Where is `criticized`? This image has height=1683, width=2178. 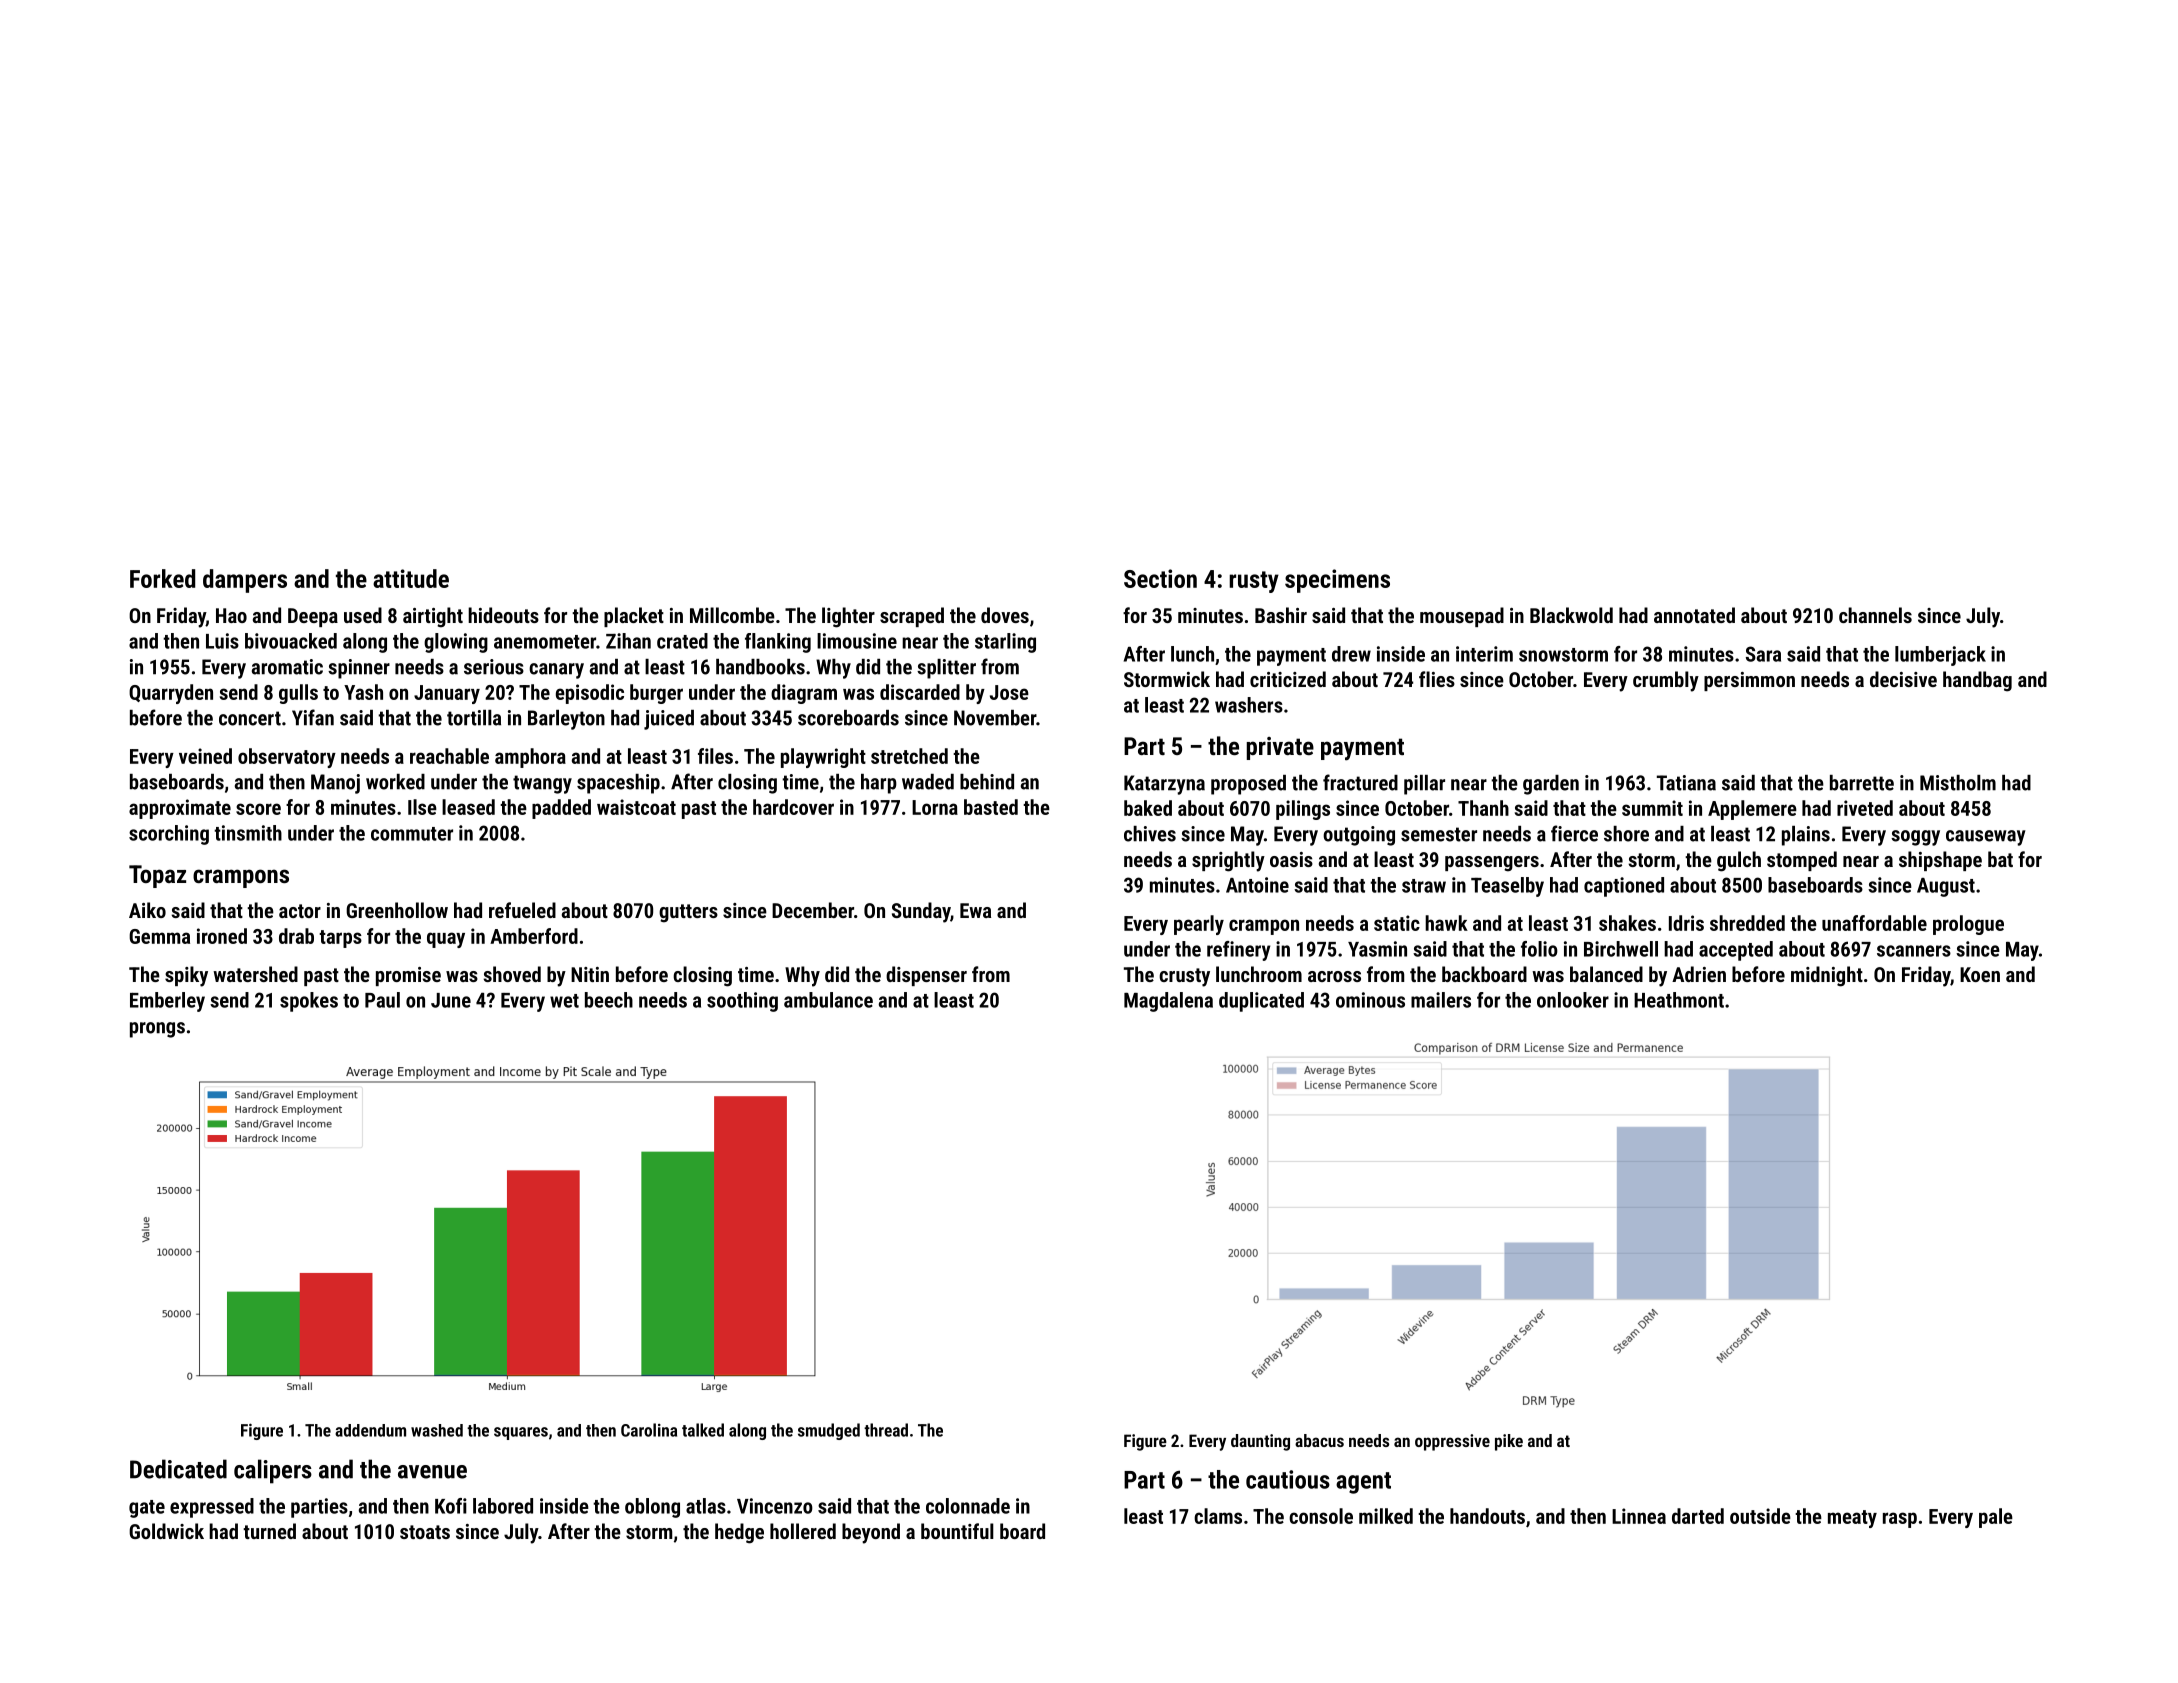
criticized is located at coordinates (1288, 679).
